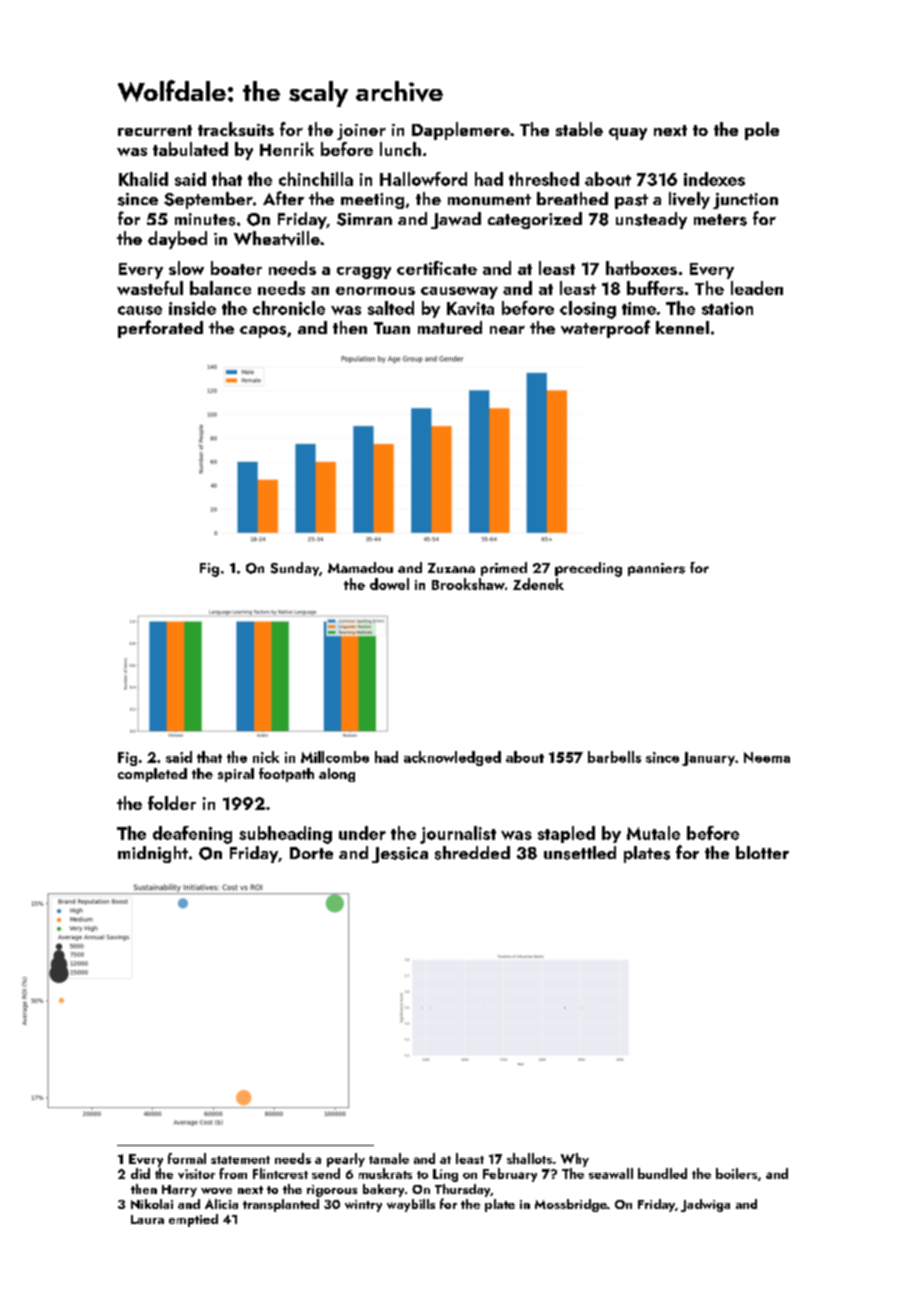 The image size is (908, 1316). Describe the element at coordinates (155, 130) in the image. I see `recurrent` at that location.
